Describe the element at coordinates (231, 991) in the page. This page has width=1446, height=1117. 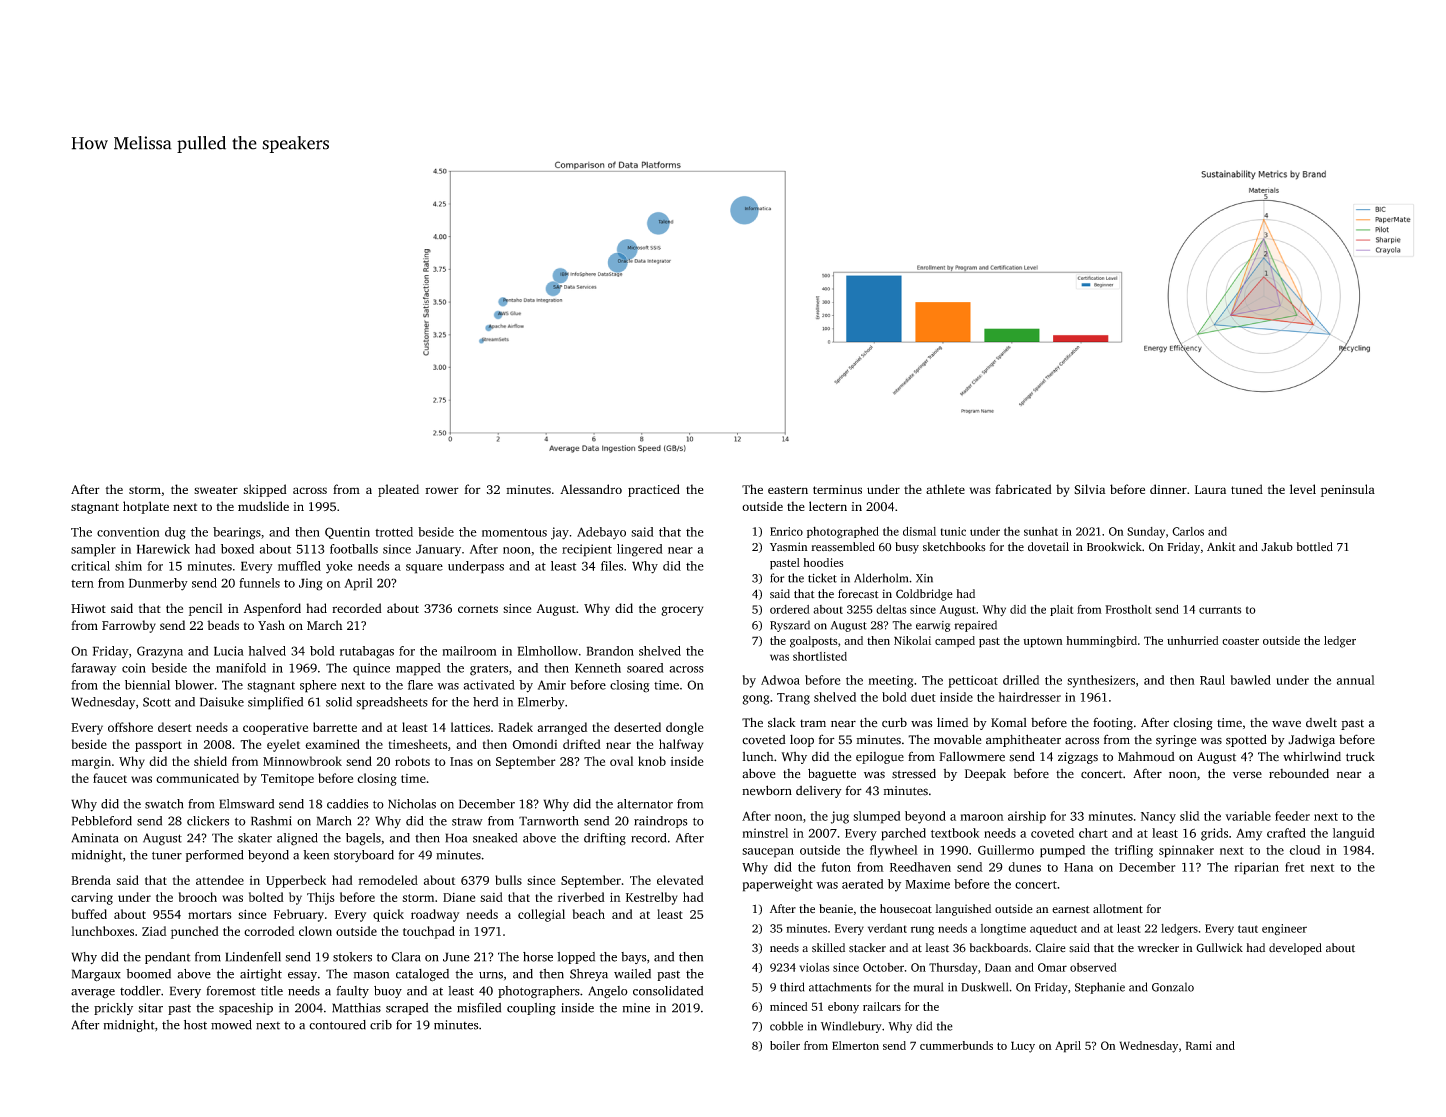
I see `foremost` at that location.
